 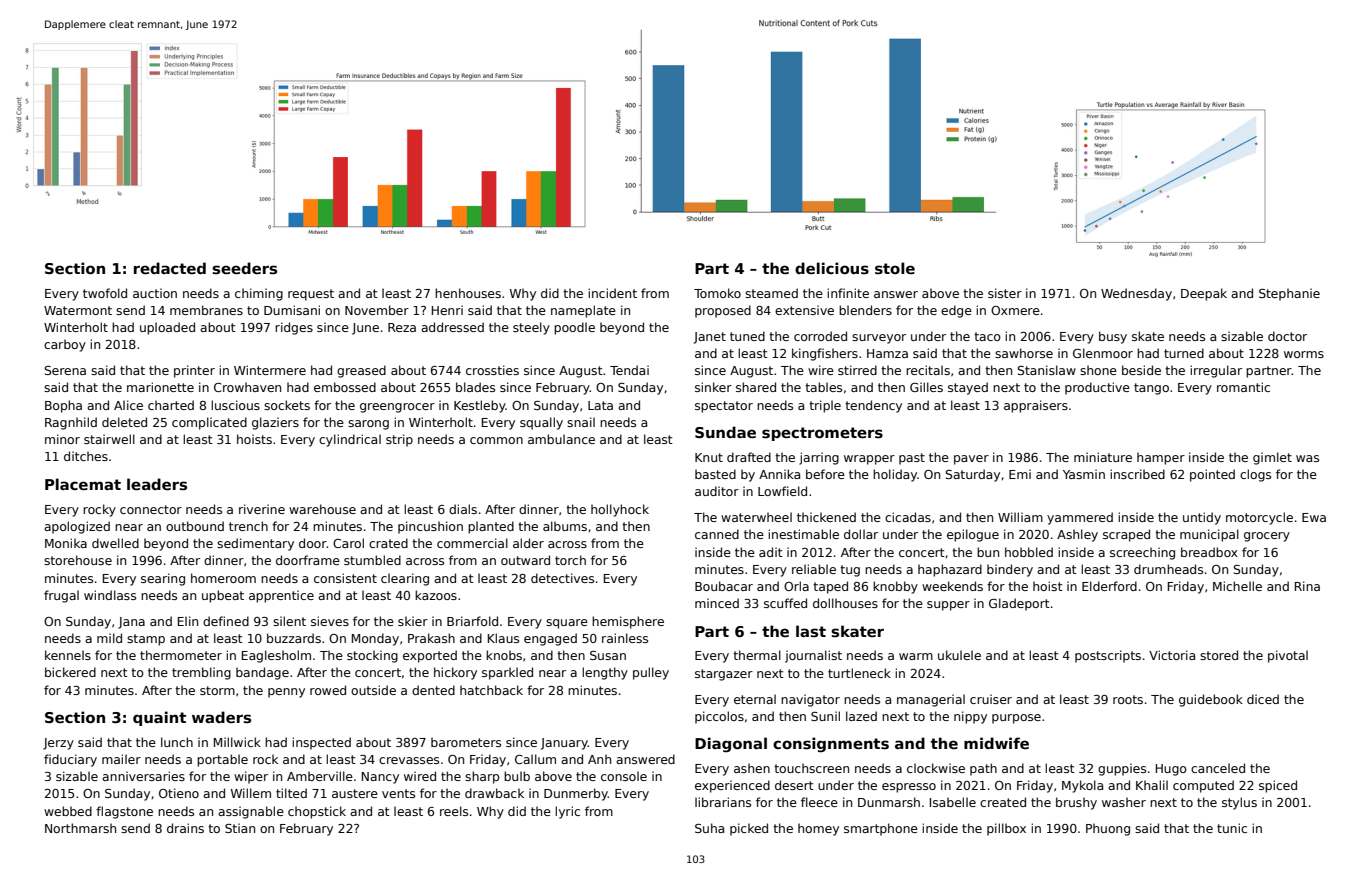 What do you see at coordinates (709, 828) in the image?
I see `Suha` at bounding box center [709, 828].
